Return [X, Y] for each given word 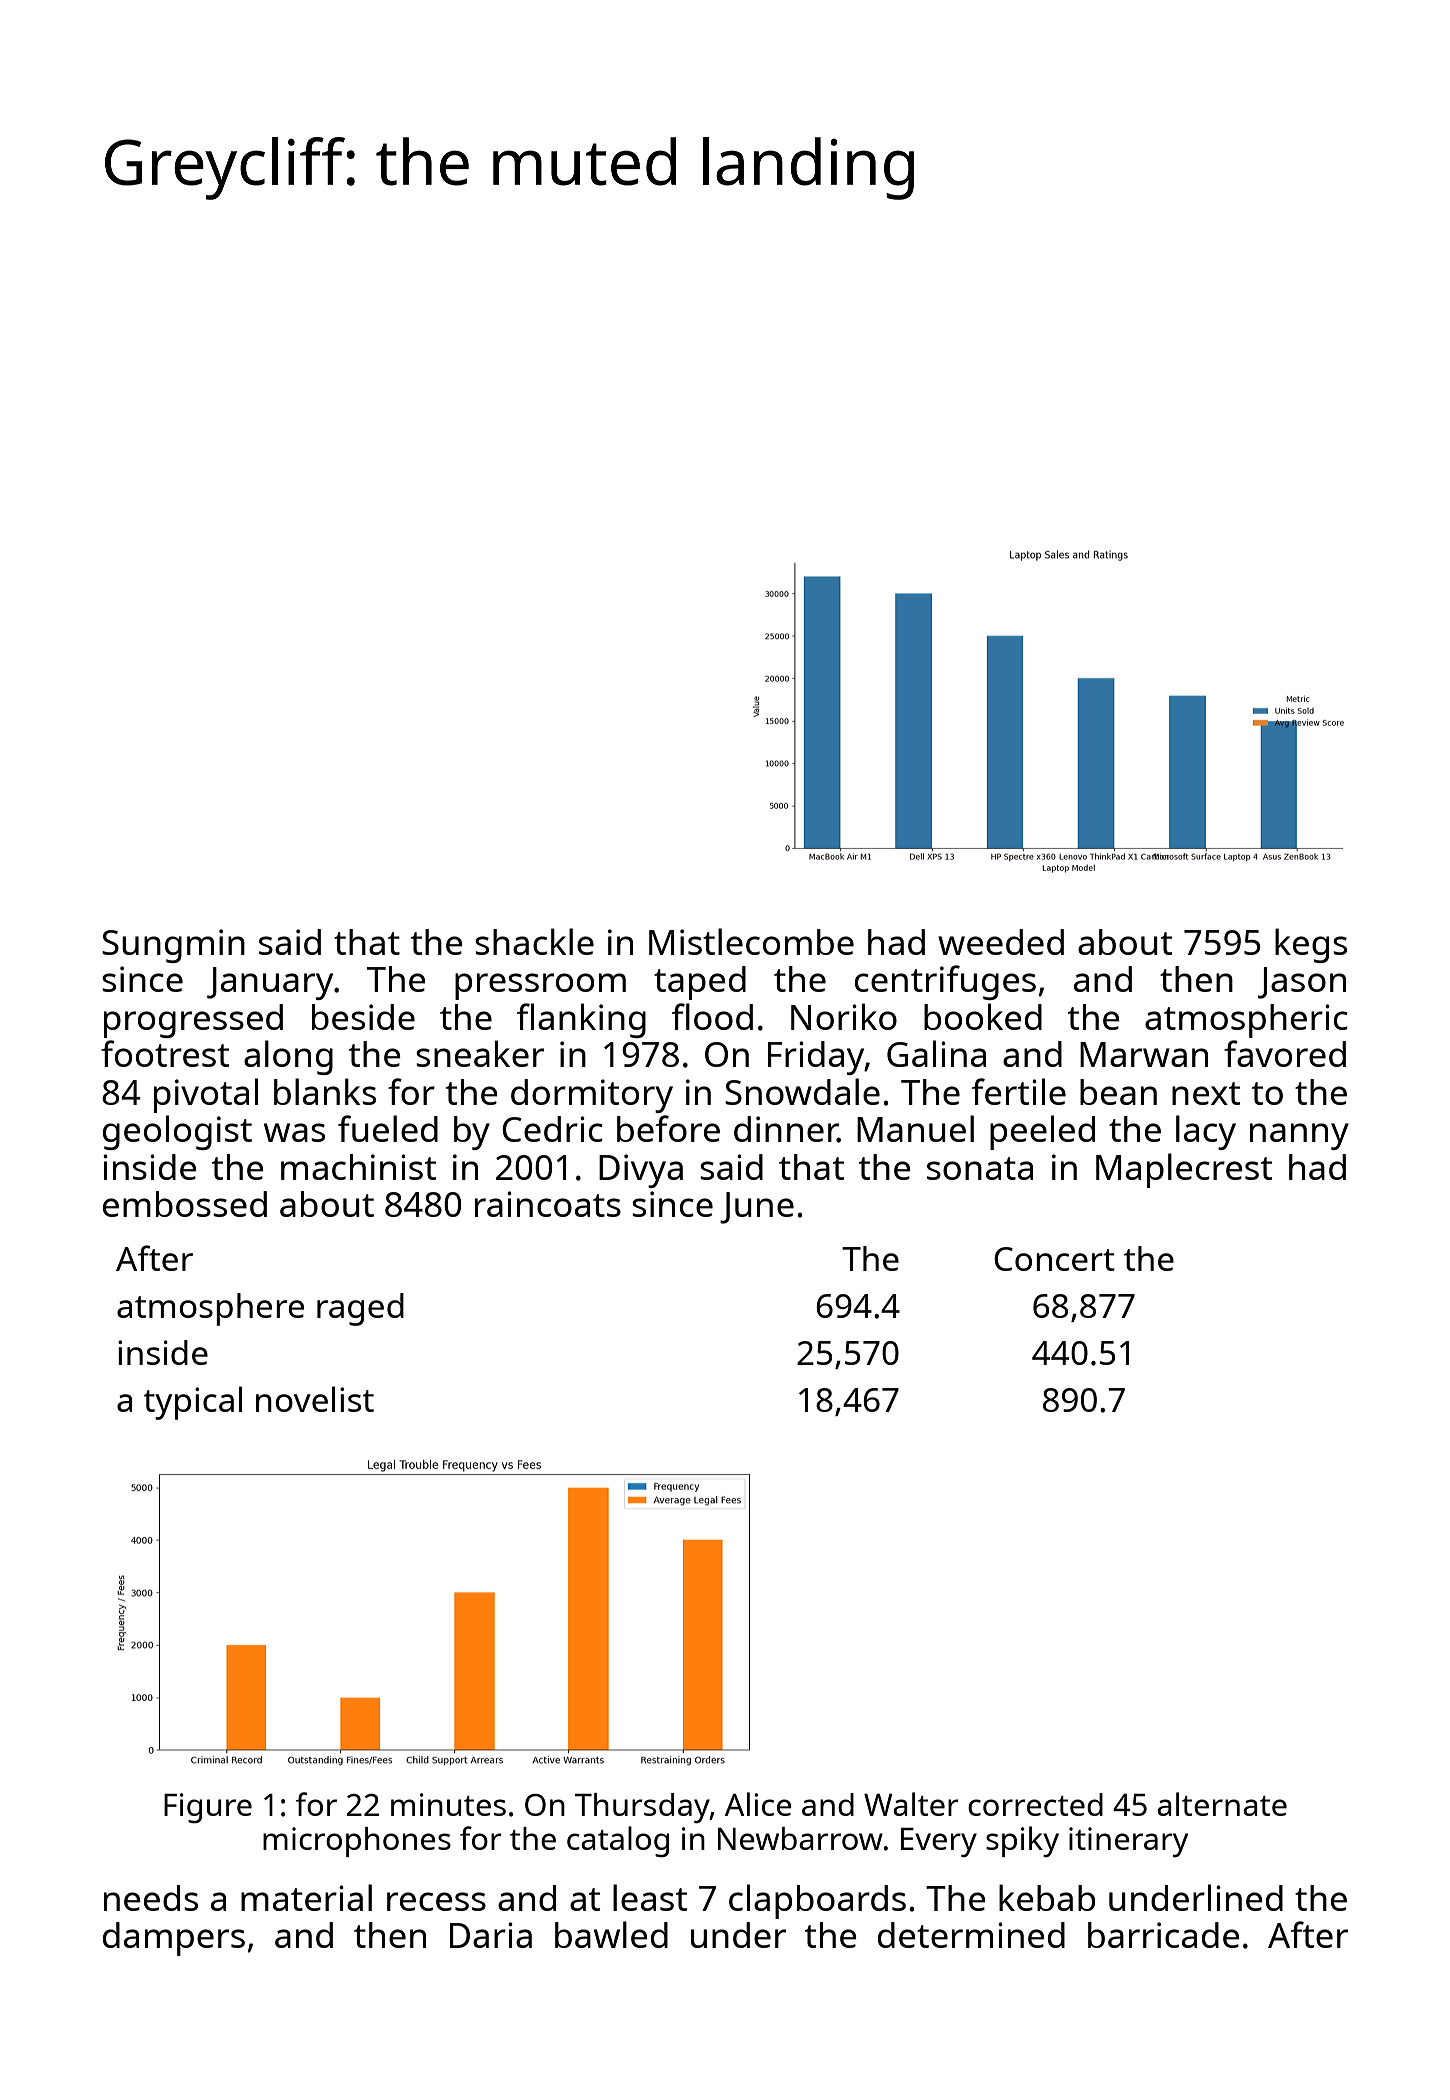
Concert [1054, 1259]
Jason [1302, 983]
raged [360, 1309]
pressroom [540, 986]
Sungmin [173, 946]
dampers [174, 1939]
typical [193, 1403]
